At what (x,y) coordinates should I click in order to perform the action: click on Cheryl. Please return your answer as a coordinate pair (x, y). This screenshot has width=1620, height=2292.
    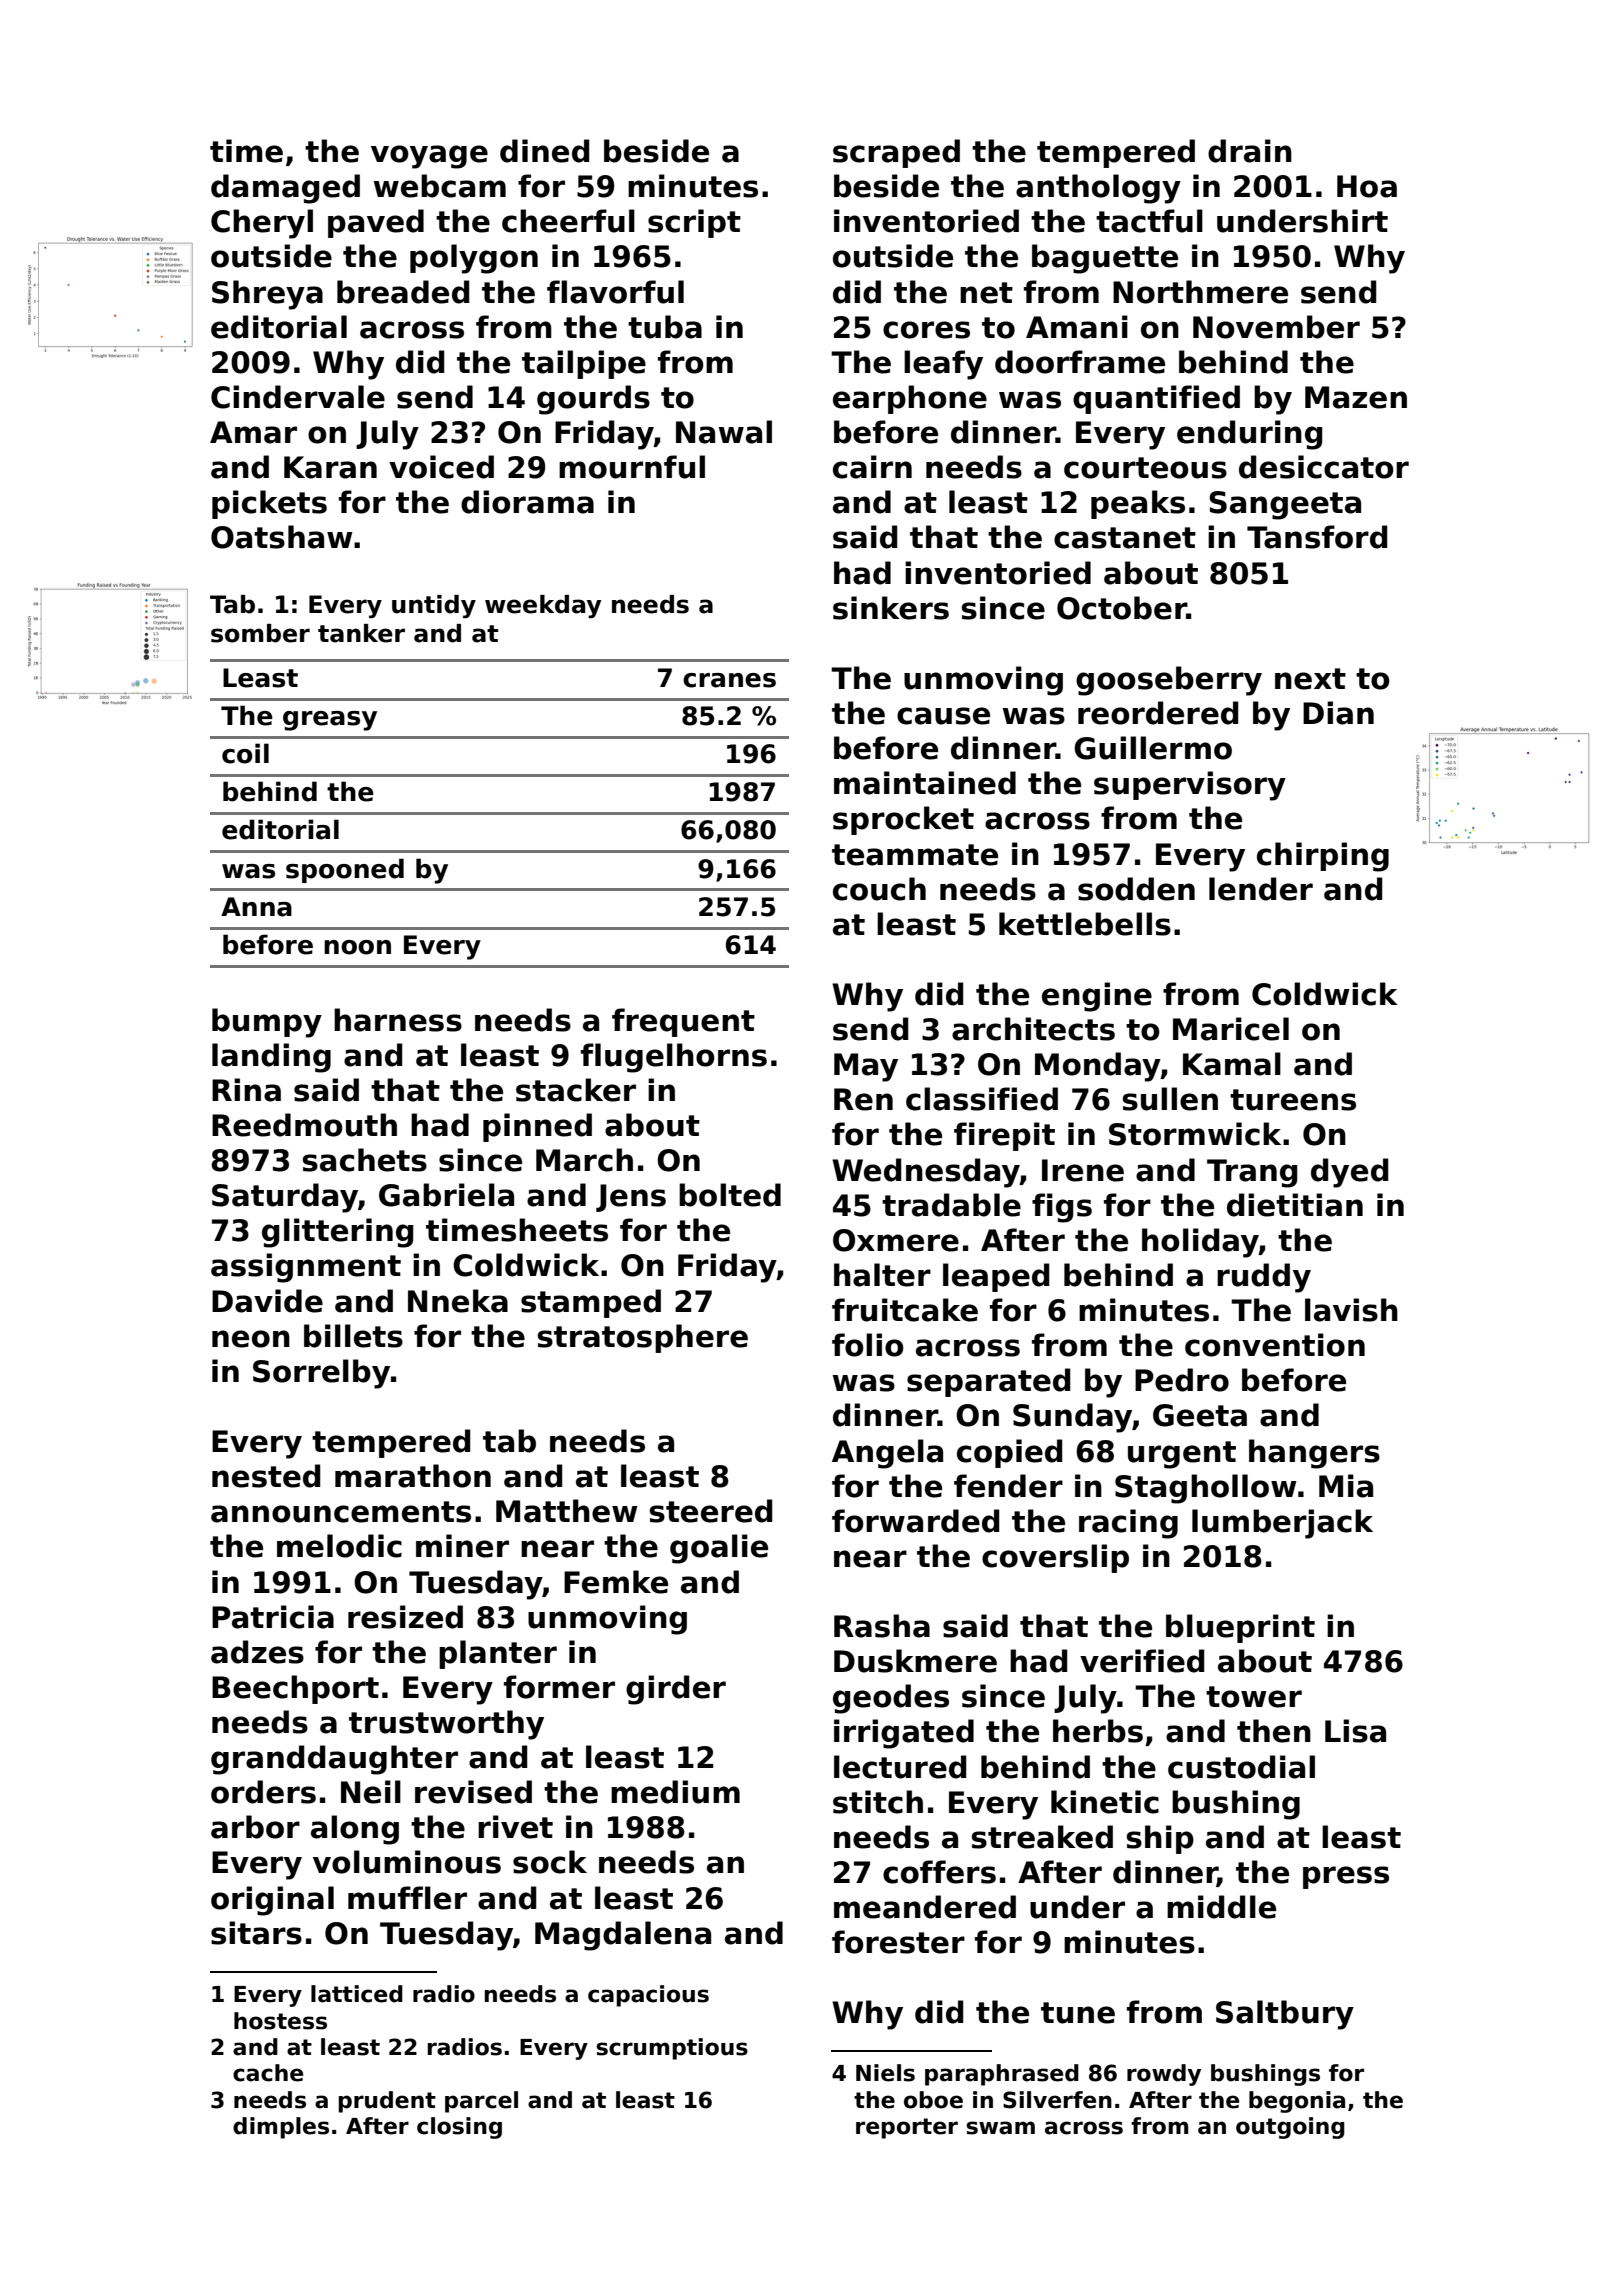
    Looking at the image, I should click on (262, 224).
